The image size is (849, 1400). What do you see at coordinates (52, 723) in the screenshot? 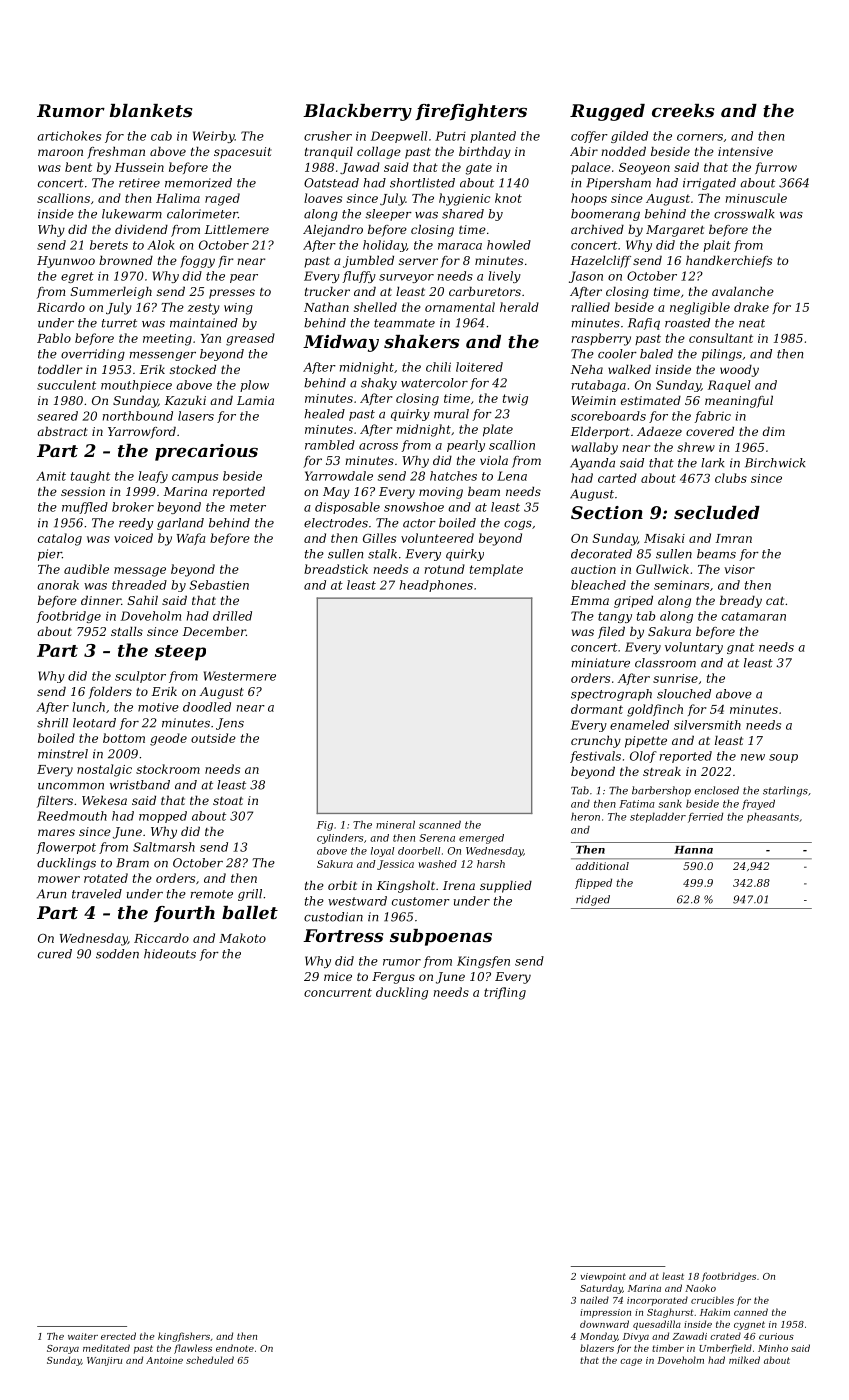
I see `shrill` at bounding box center [52, 723].
